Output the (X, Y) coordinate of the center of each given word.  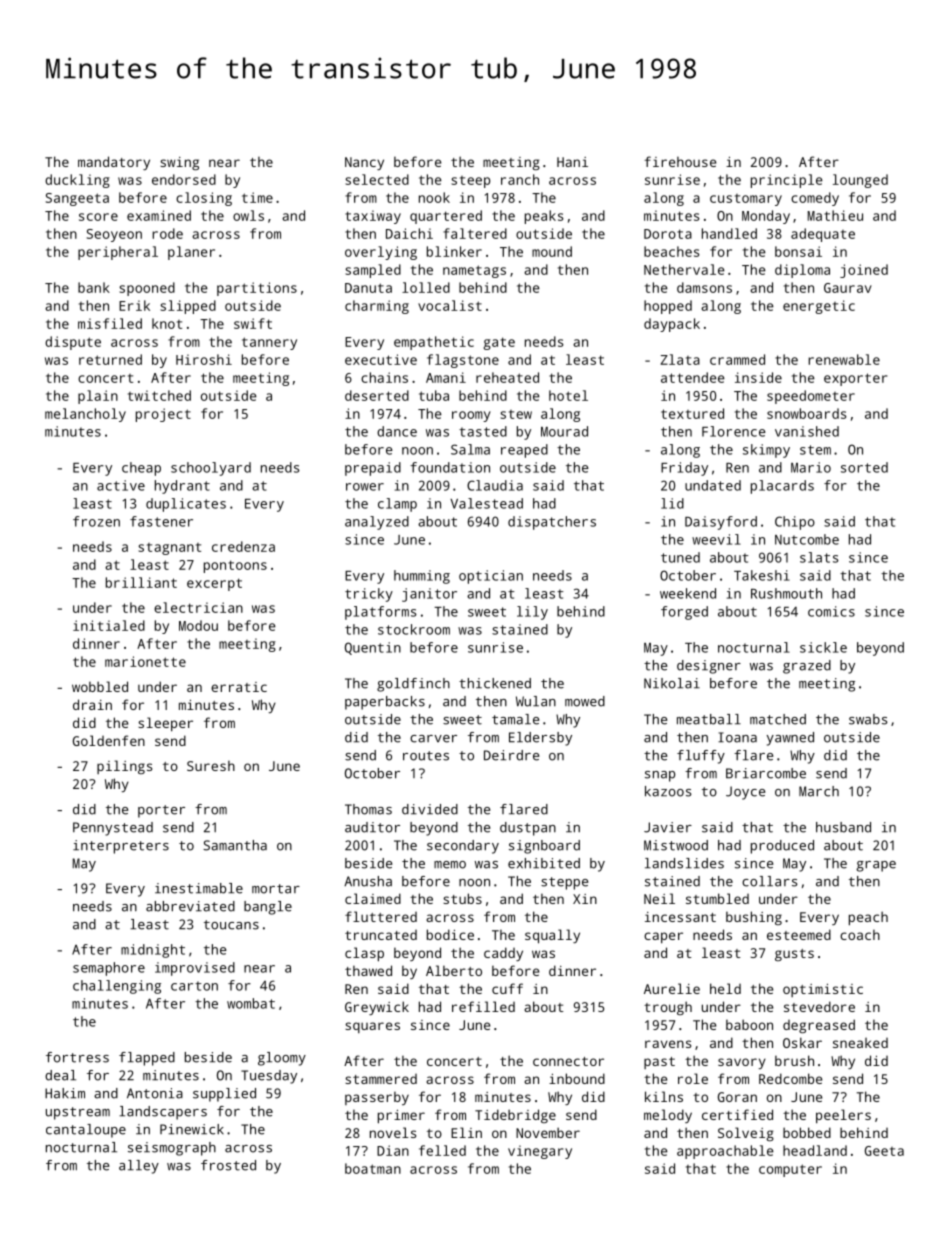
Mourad (564, 431)
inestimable (199, 888)
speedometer (811, 397)
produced (782, 847)
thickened (495, 683)
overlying (381, 253)
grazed (807, 667)
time (257, 197)
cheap (141, 469)
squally (552, 936)
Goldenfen (109, 740)
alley (139, 1167)
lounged (860, 181)
